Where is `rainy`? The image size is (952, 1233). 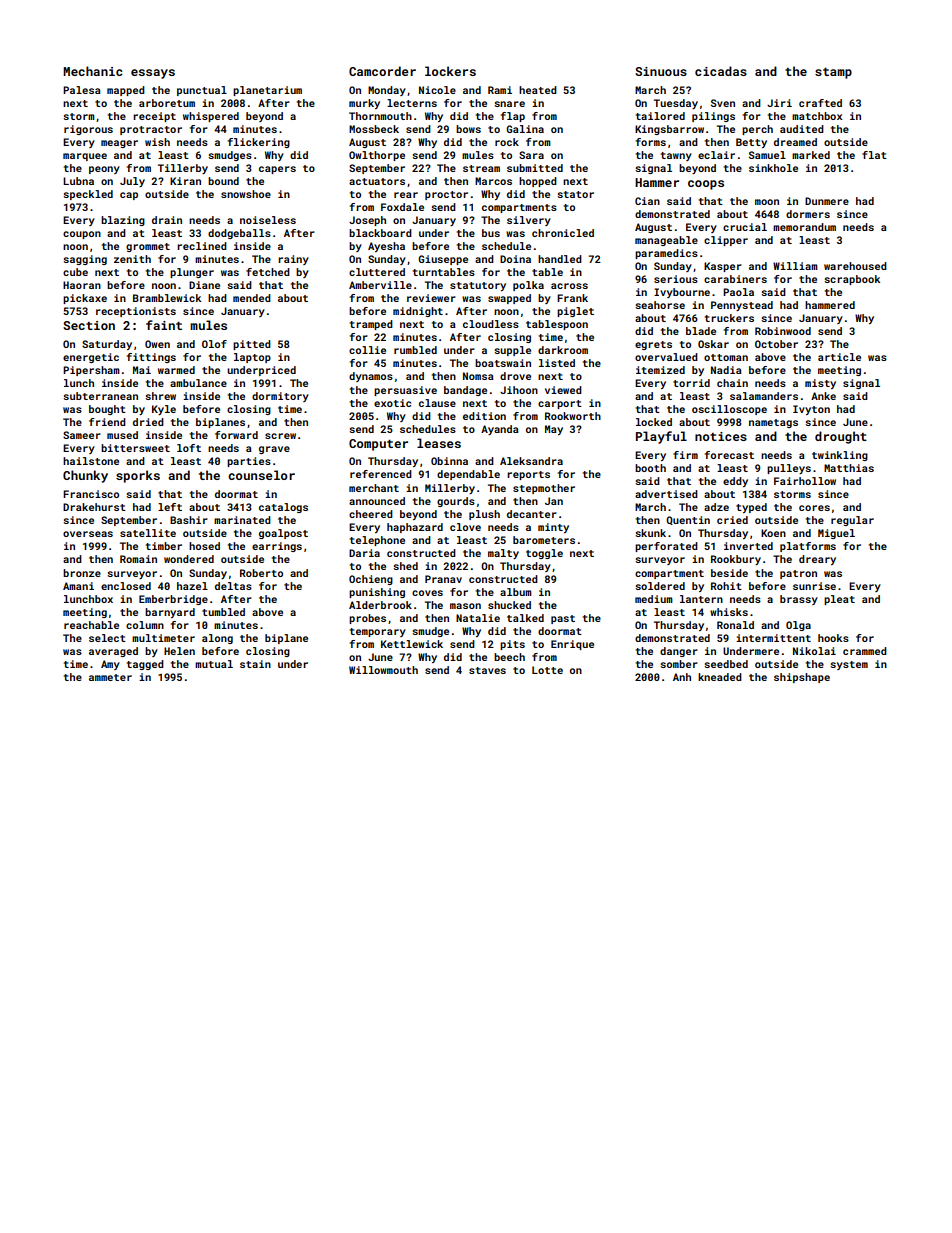 rainy is located at coordinates (293, 260).
